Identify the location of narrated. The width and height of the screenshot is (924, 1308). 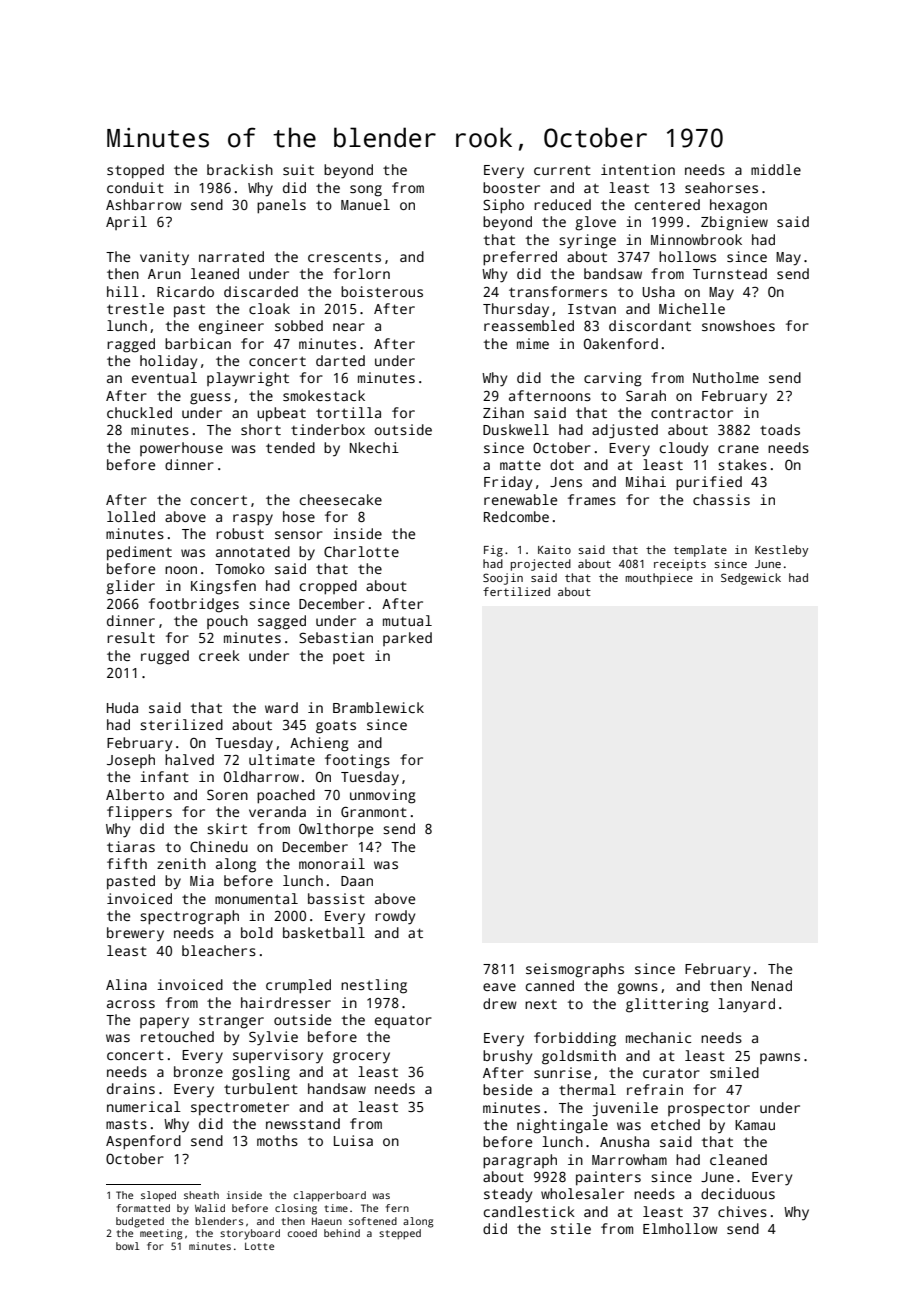
(231, 256).
